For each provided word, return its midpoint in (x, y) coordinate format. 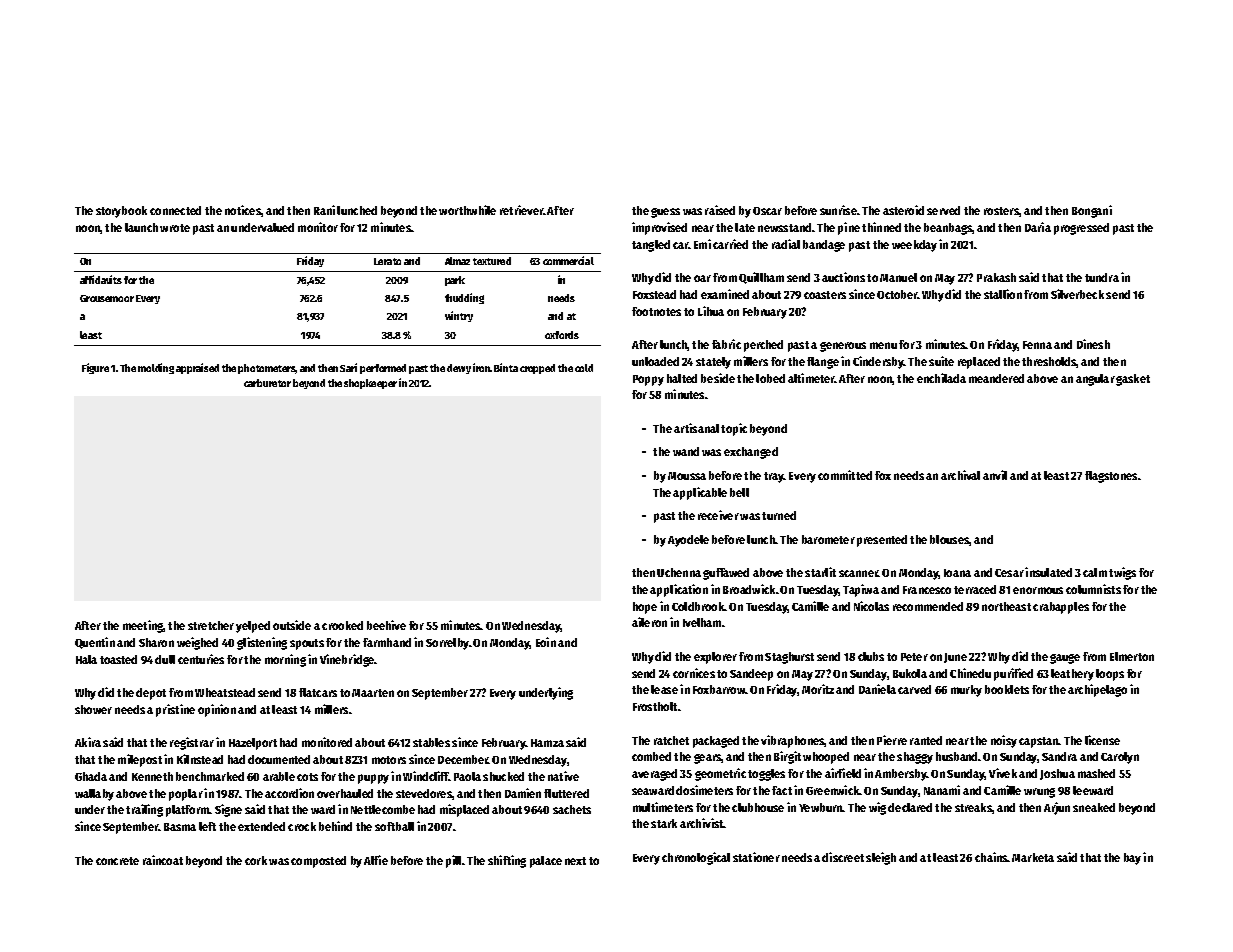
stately (713, 363)
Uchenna (679, 572)
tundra (1102, 277)
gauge (1065, 659)
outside (292, 625)
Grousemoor (107, 298)
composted (318, 862)
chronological (696, 858)
